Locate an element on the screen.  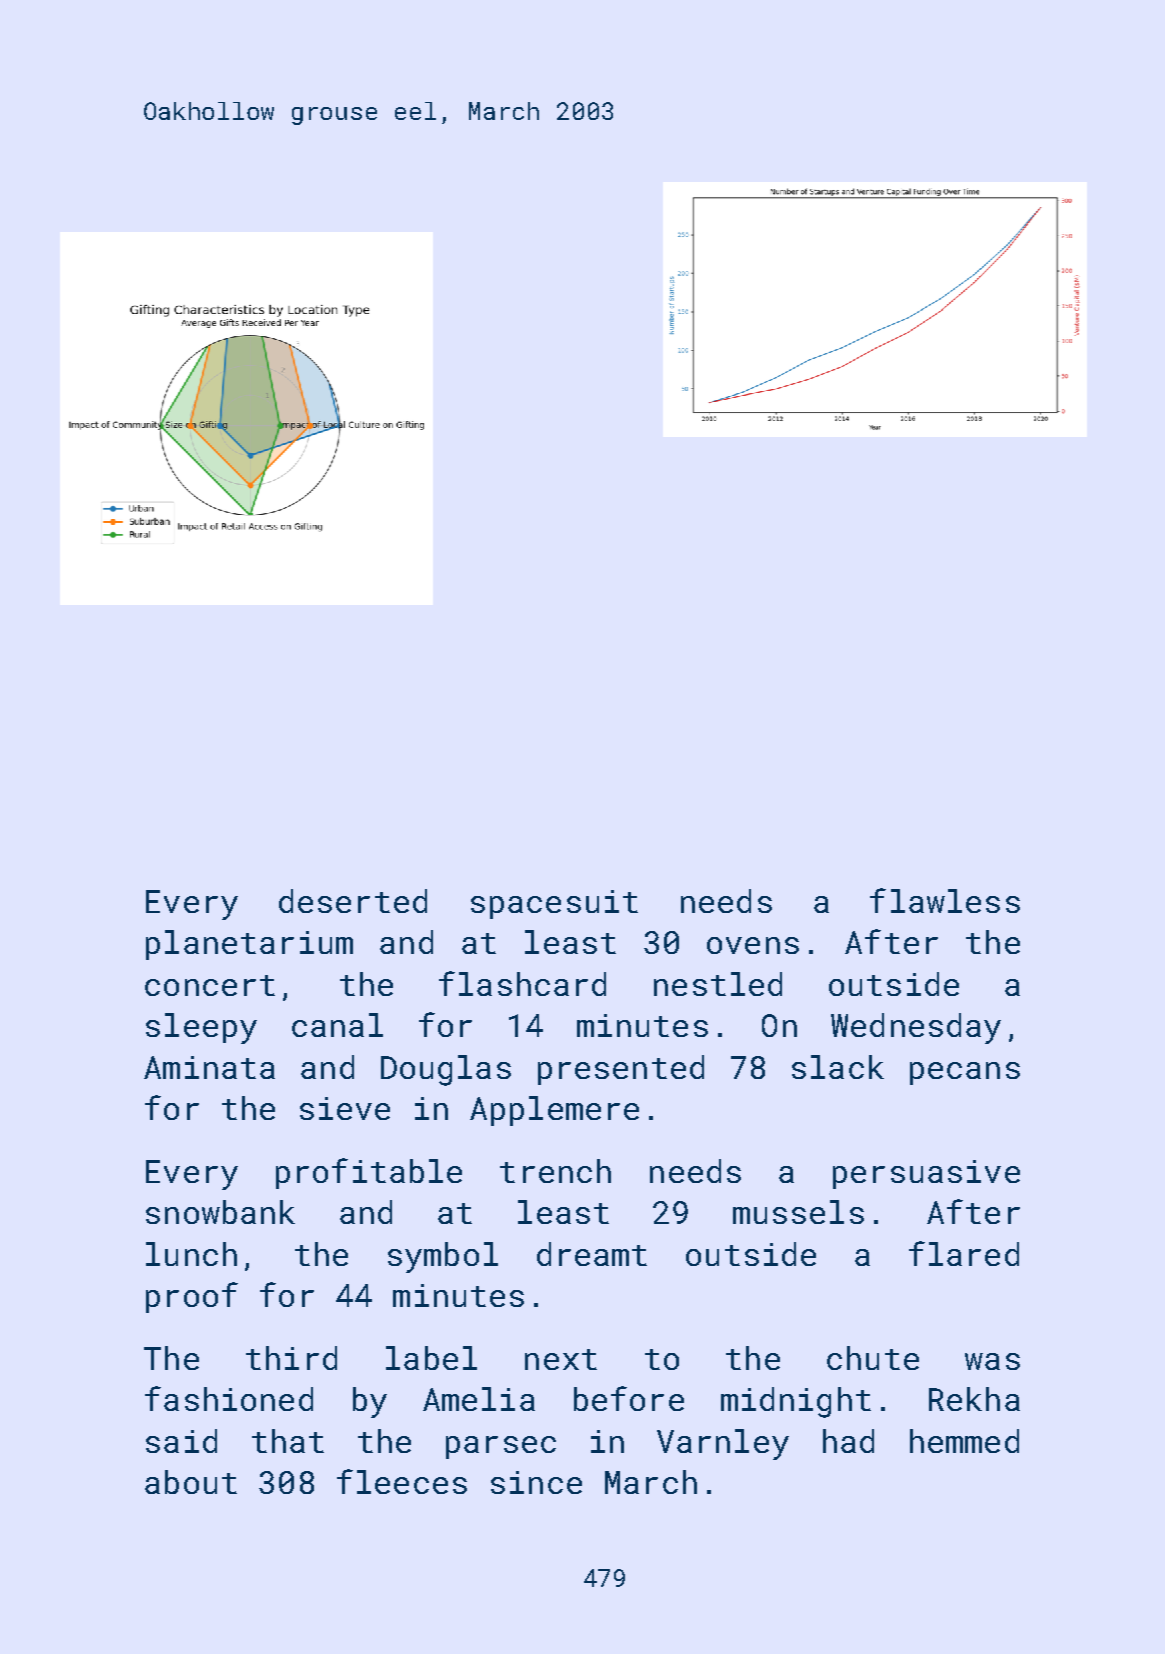
spacesuit is located at coordinates (554, 904).
